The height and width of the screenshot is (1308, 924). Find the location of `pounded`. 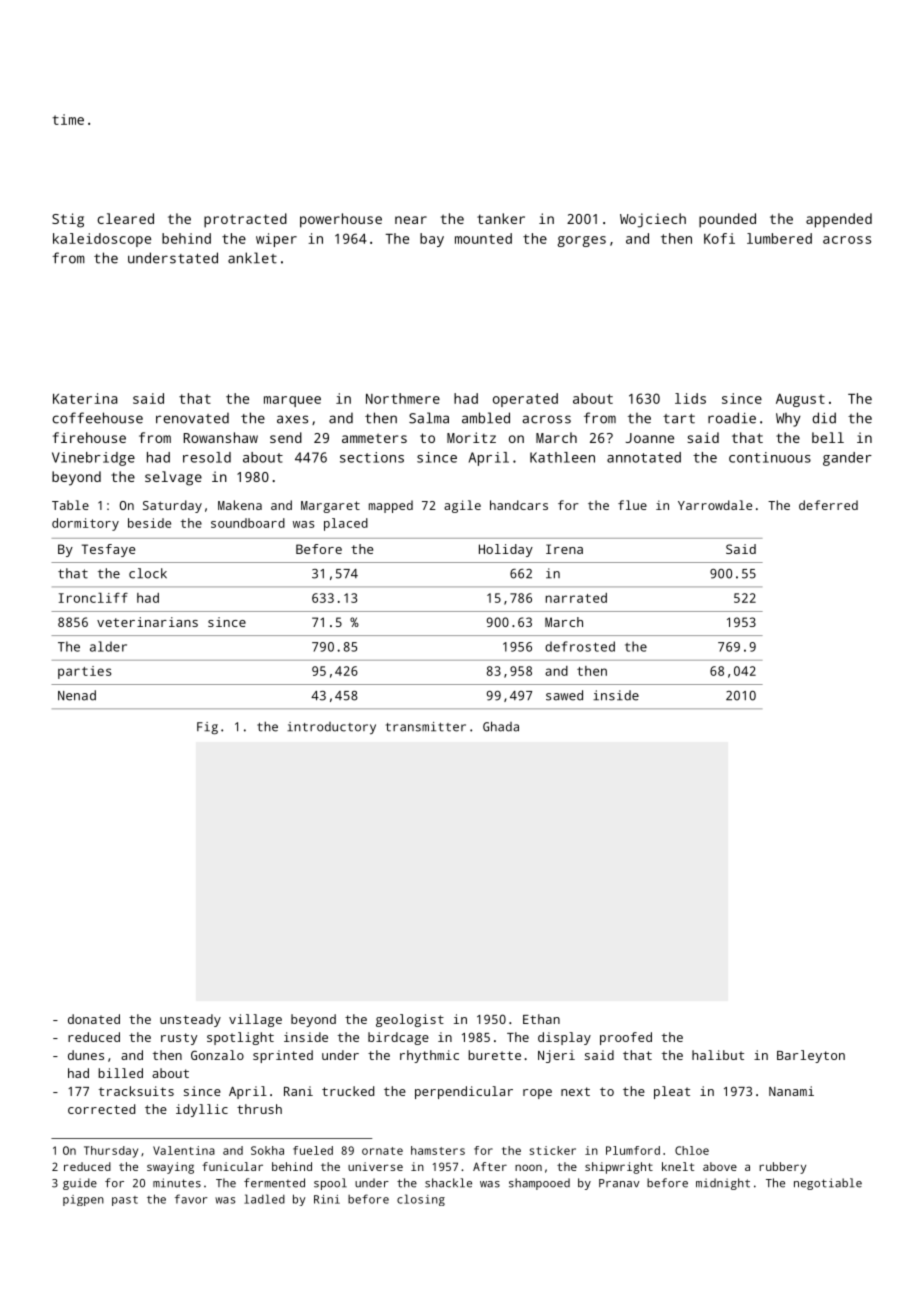

pounded is located at coordinates (727, 220).
